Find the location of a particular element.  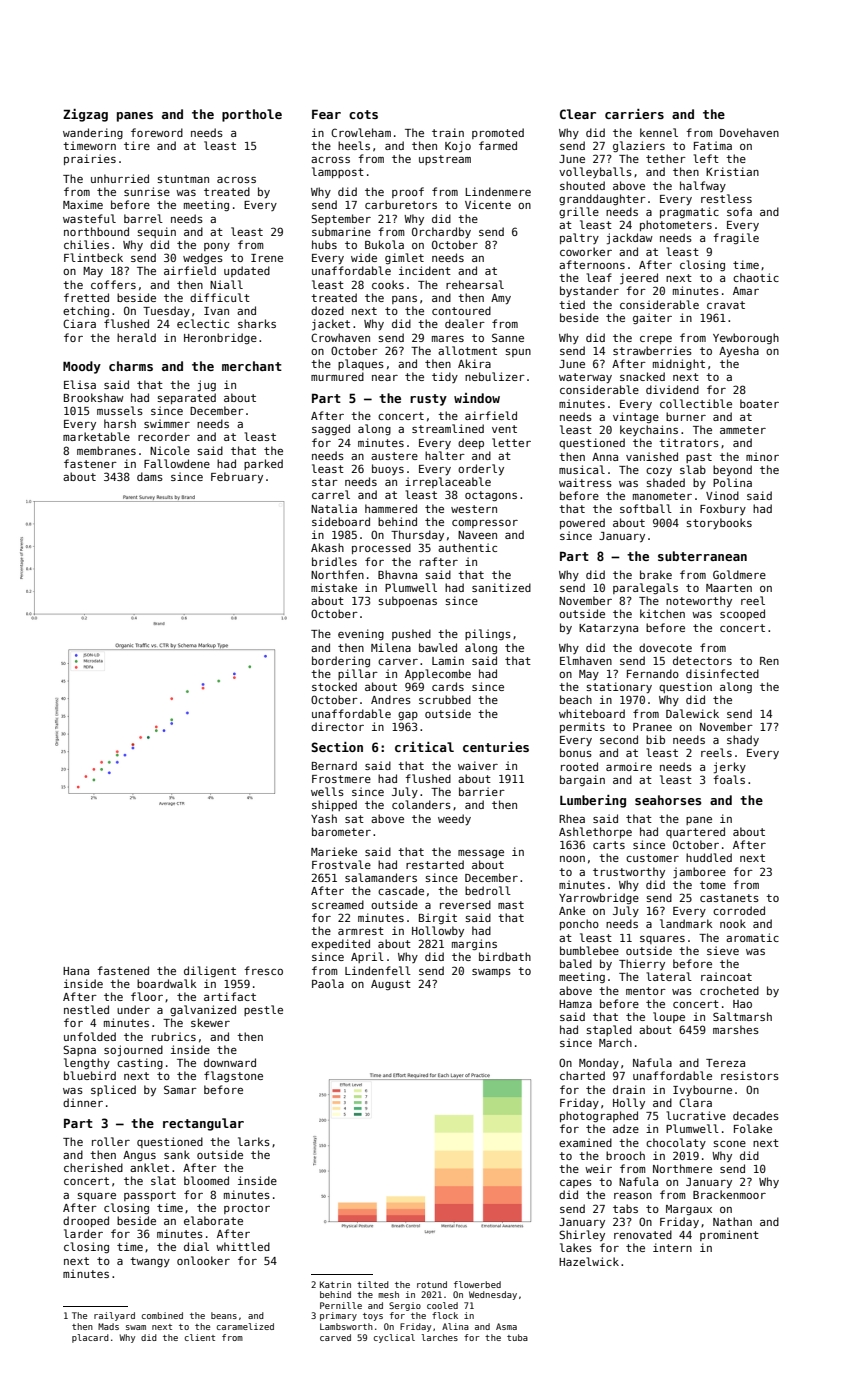

porthole is located at coordinates (252, 115).
